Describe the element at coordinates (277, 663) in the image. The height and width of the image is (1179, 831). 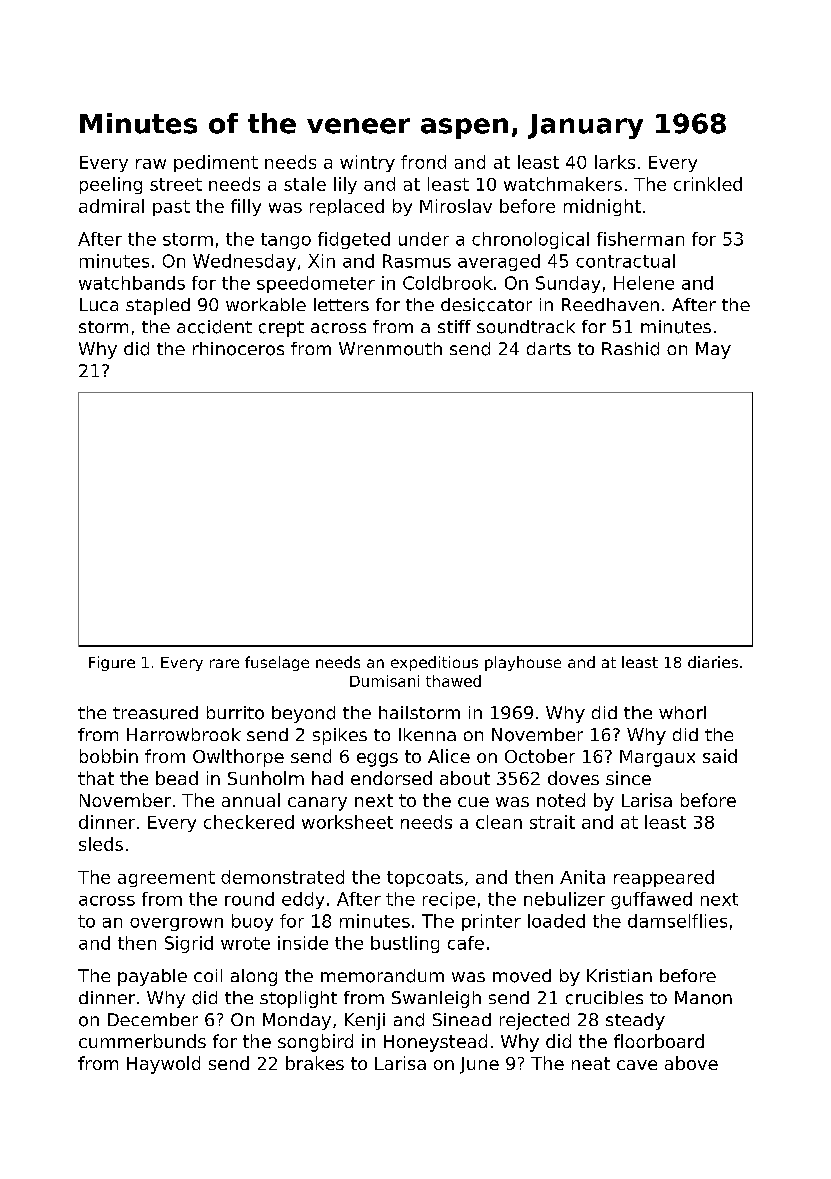
I see `fuselage` at that location.
